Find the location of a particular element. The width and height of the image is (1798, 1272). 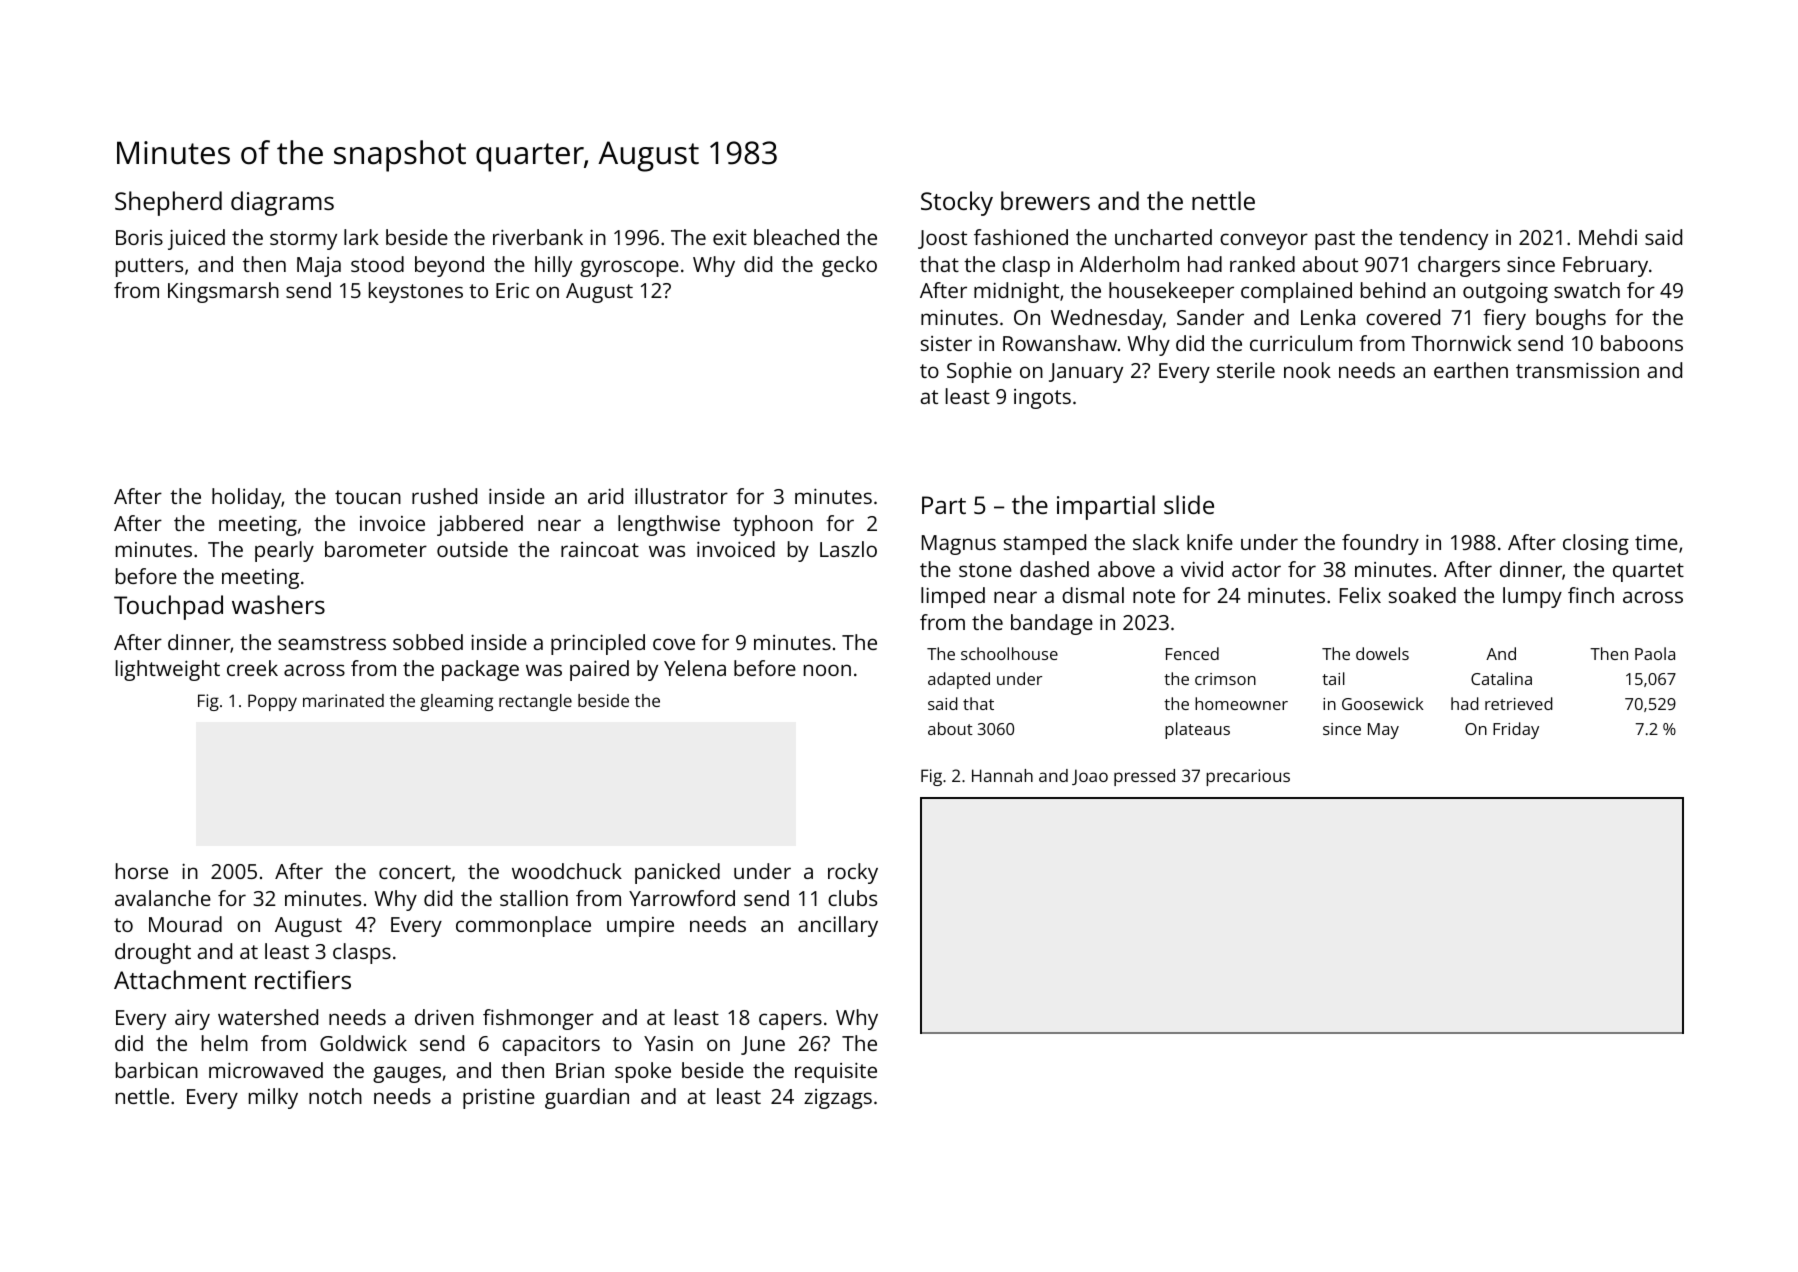

tendency is located at coordinates (1443, 239).
